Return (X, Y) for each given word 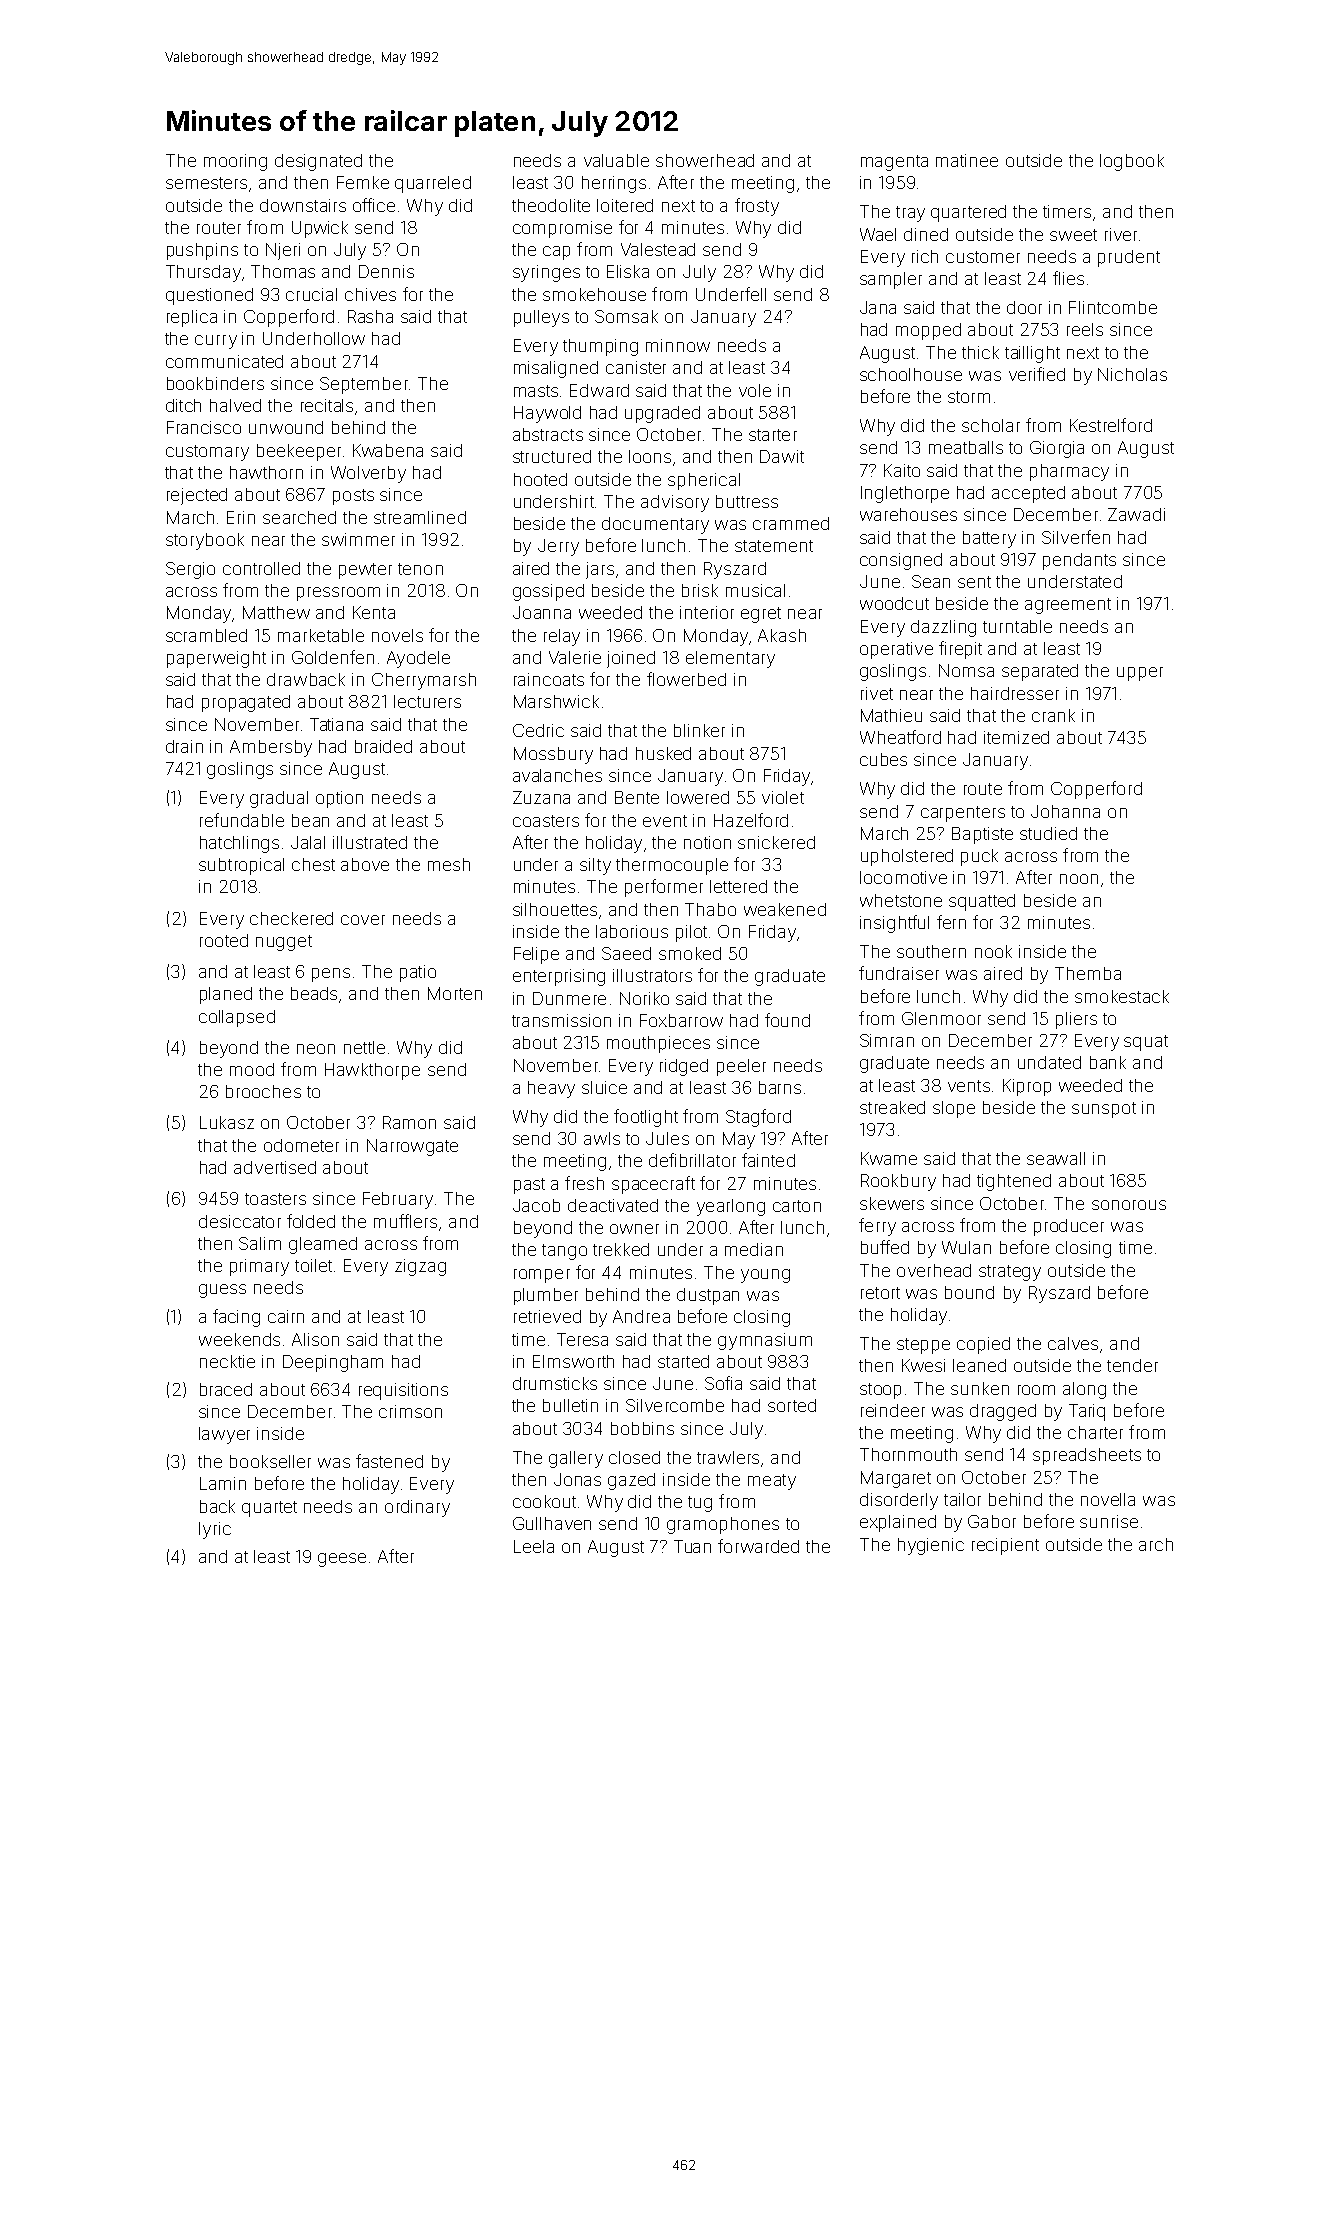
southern (931, 951)
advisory (675, 503)
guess (222, 1291)
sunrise (1109, 1521)
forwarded (758, 1546)
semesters (206, 183)
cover (363, 920)
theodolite (551, 205)
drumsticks (555, 1383)
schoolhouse (911, 374)
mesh (449, 864)
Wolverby (368, 474)
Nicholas (1132, 374)
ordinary (417, 1508)
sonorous (1129, 1205)
